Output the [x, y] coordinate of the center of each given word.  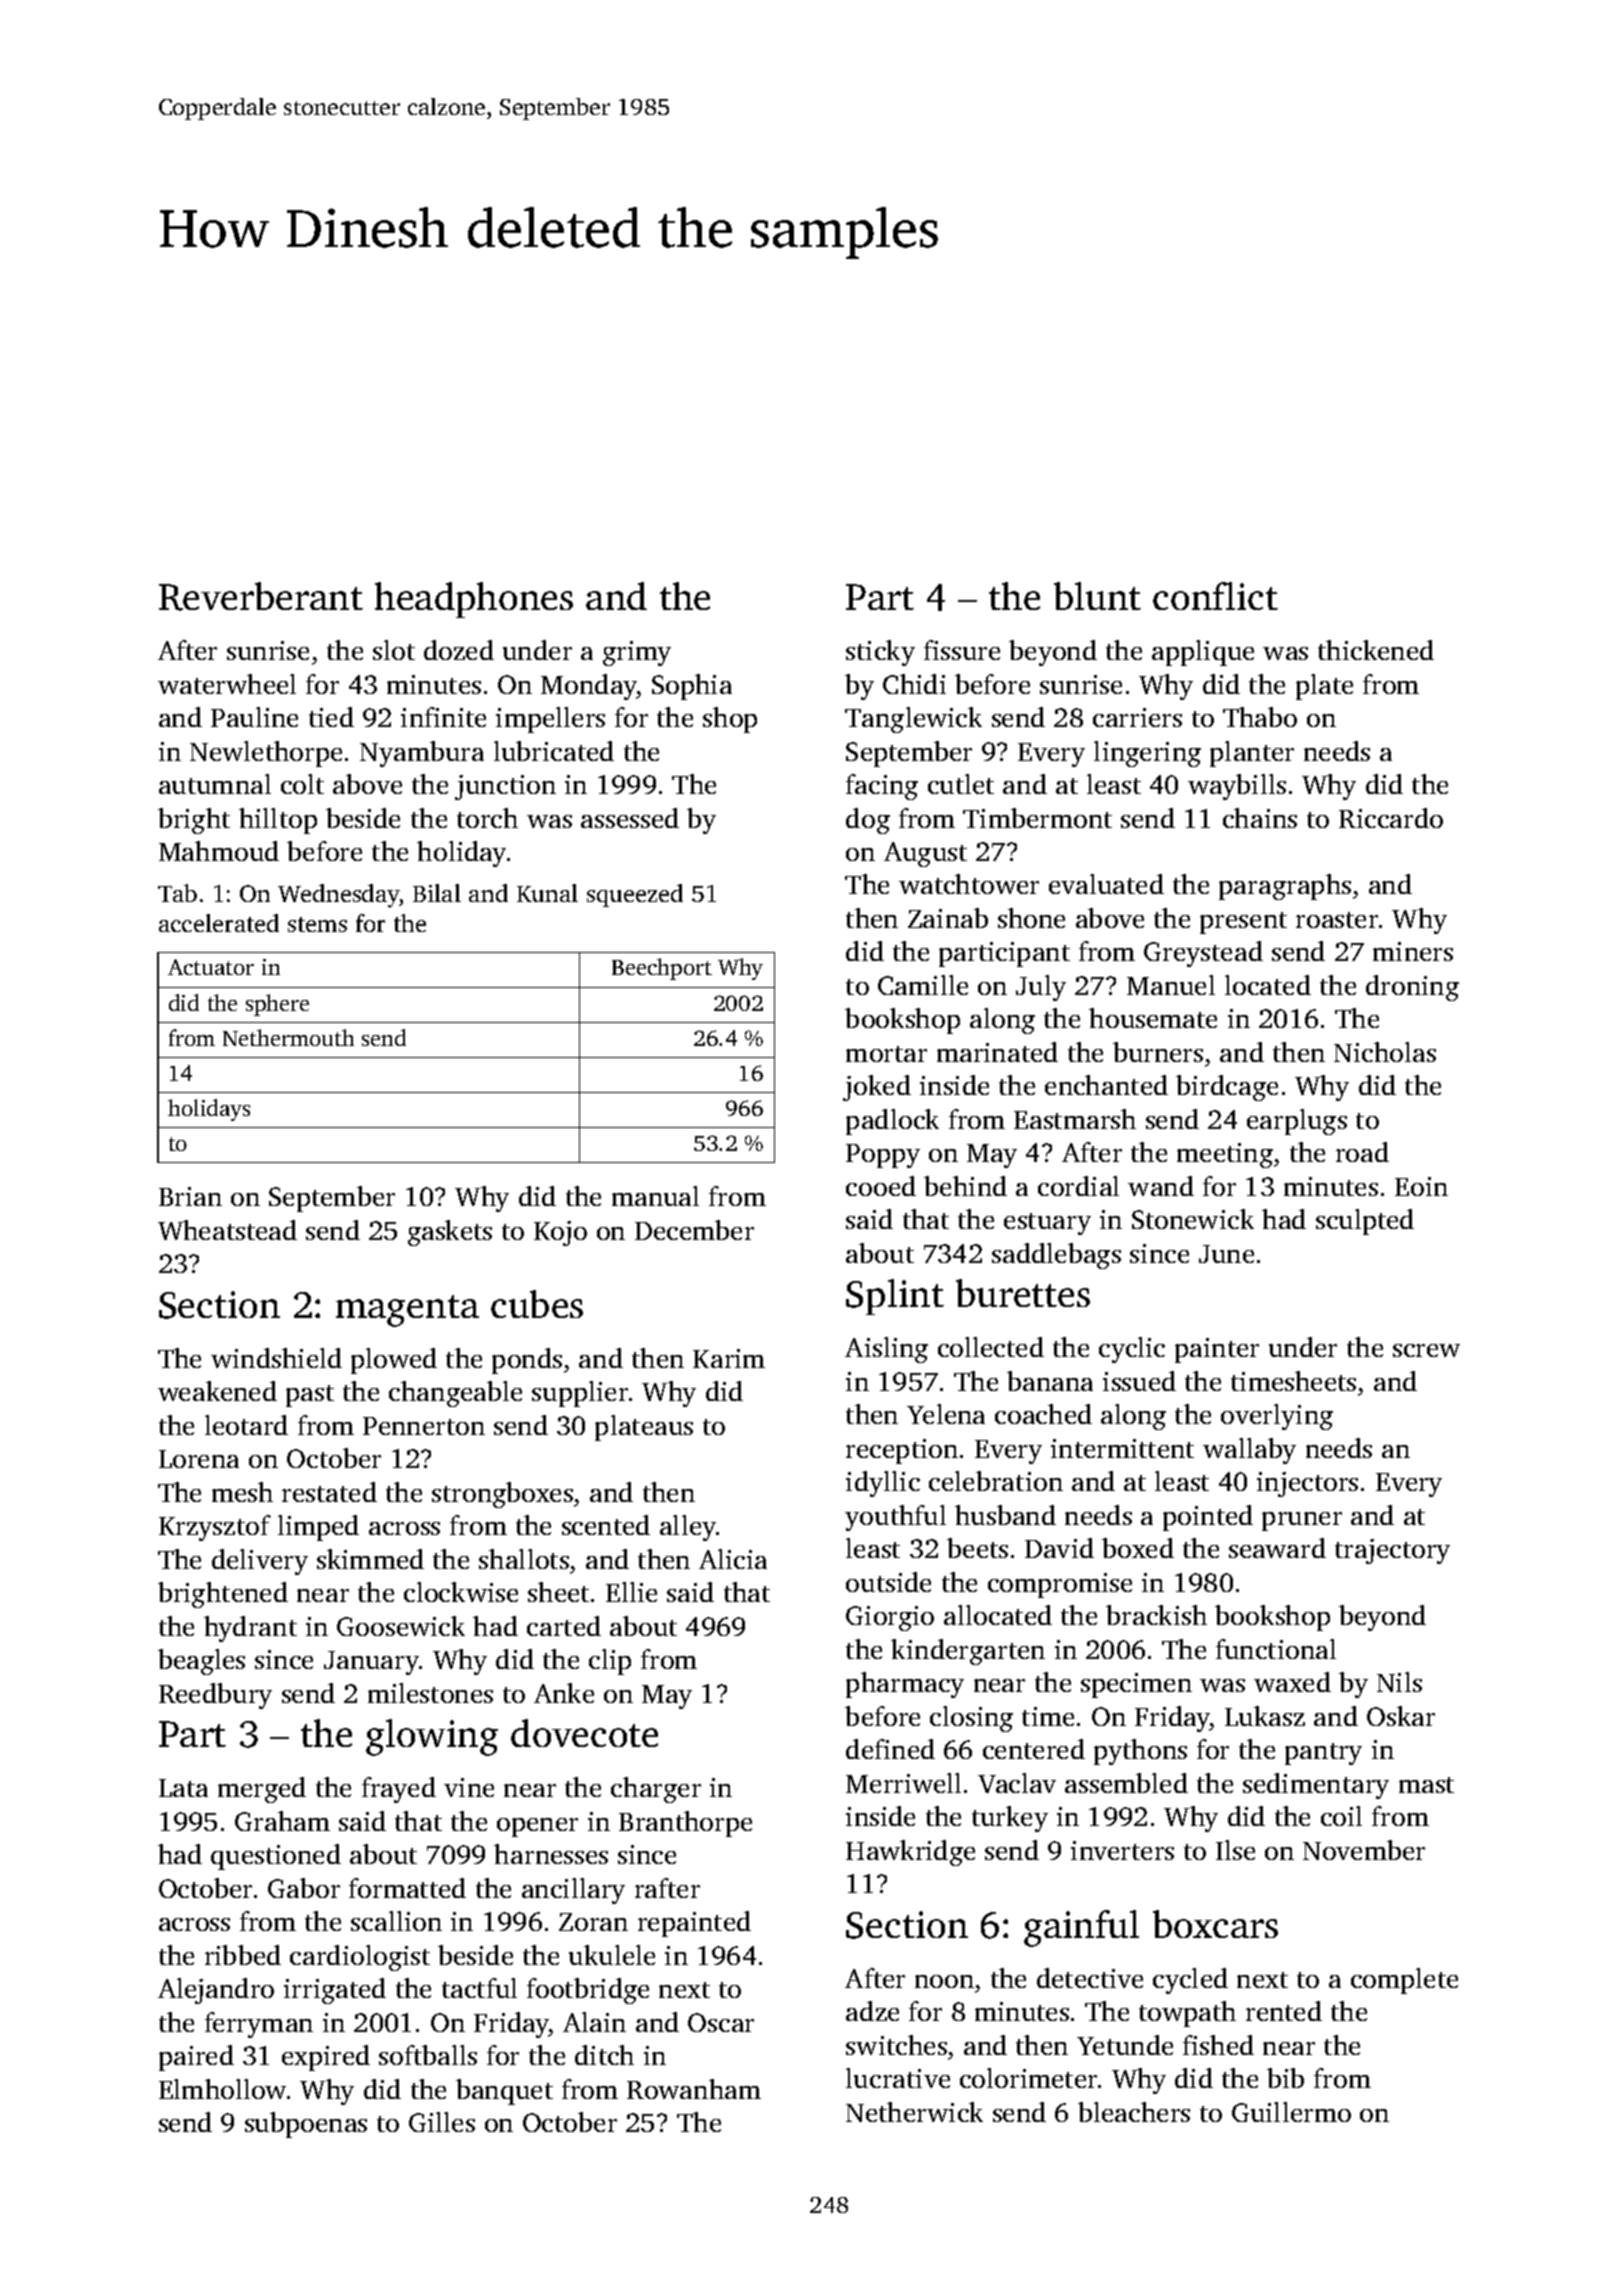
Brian [190, 1196]
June [1226, 1254]
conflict [1215, 596]
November [1364, 1850]
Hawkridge [910, 1853]
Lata [183, 1788]
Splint [895, 1297]
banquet [504, 2092]
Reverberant [261, 596]
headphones [474, 600]
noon [944, 1981]
